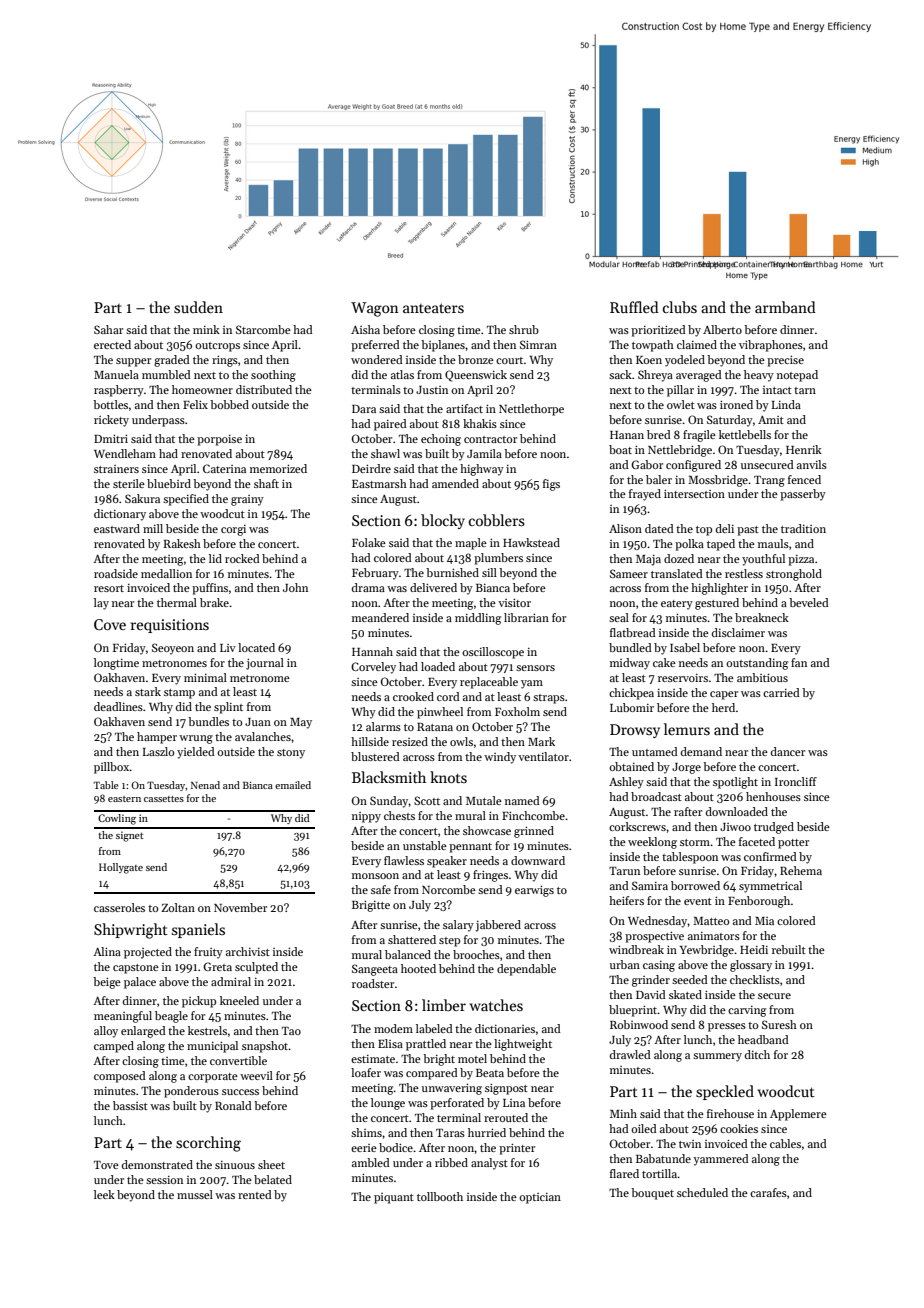 This screenshot has width=924, height=1308. I want to click on pillbox, so click(112, 768).
